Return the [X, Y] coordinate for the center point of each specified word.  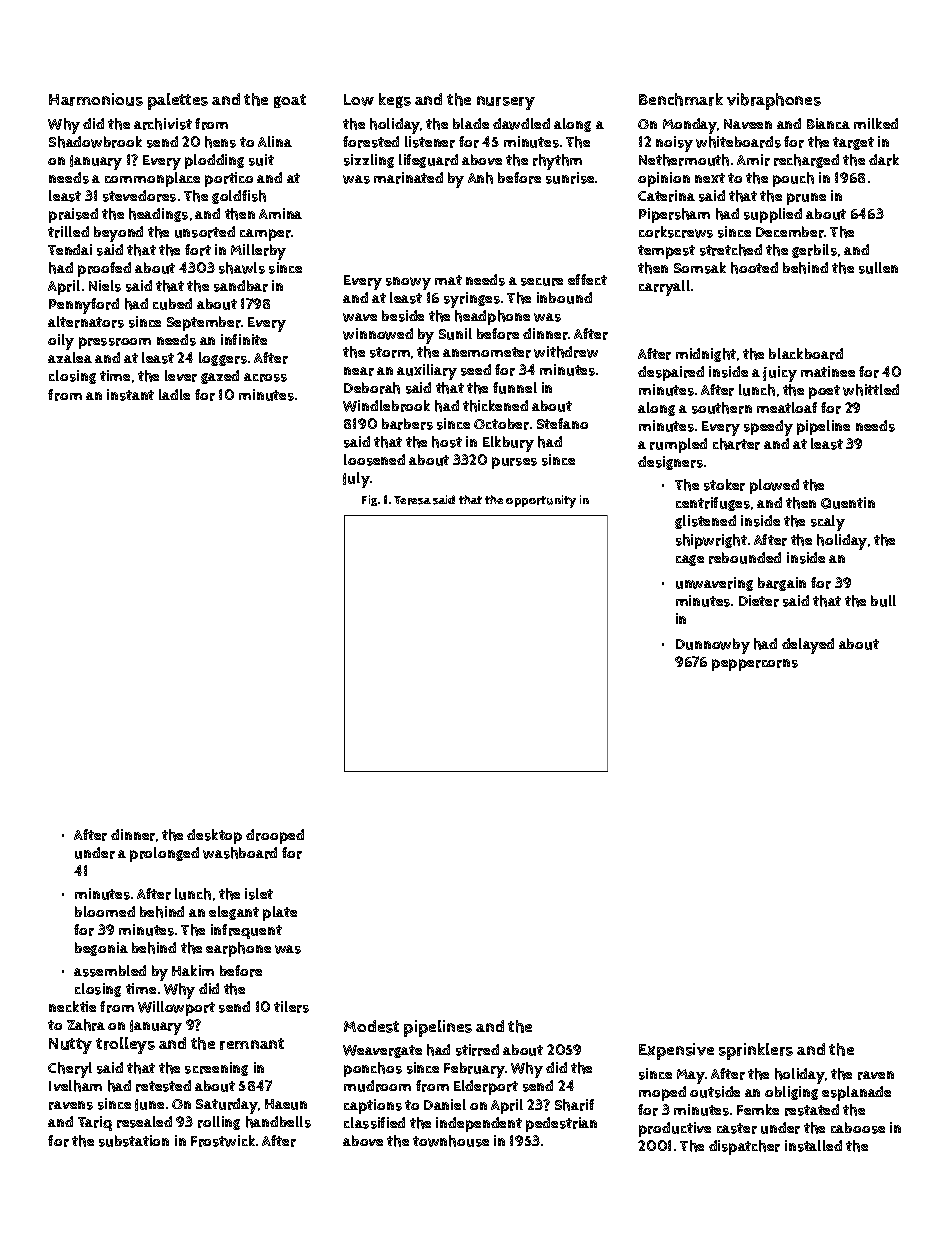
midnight [706, 355]
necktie [72, 1006]
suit [261, 160]
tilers [291, 1007]
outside [715, 1092]
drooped [275, 836]
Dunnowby [713, 646]
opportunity [541, 501]
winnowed [378, 334]
